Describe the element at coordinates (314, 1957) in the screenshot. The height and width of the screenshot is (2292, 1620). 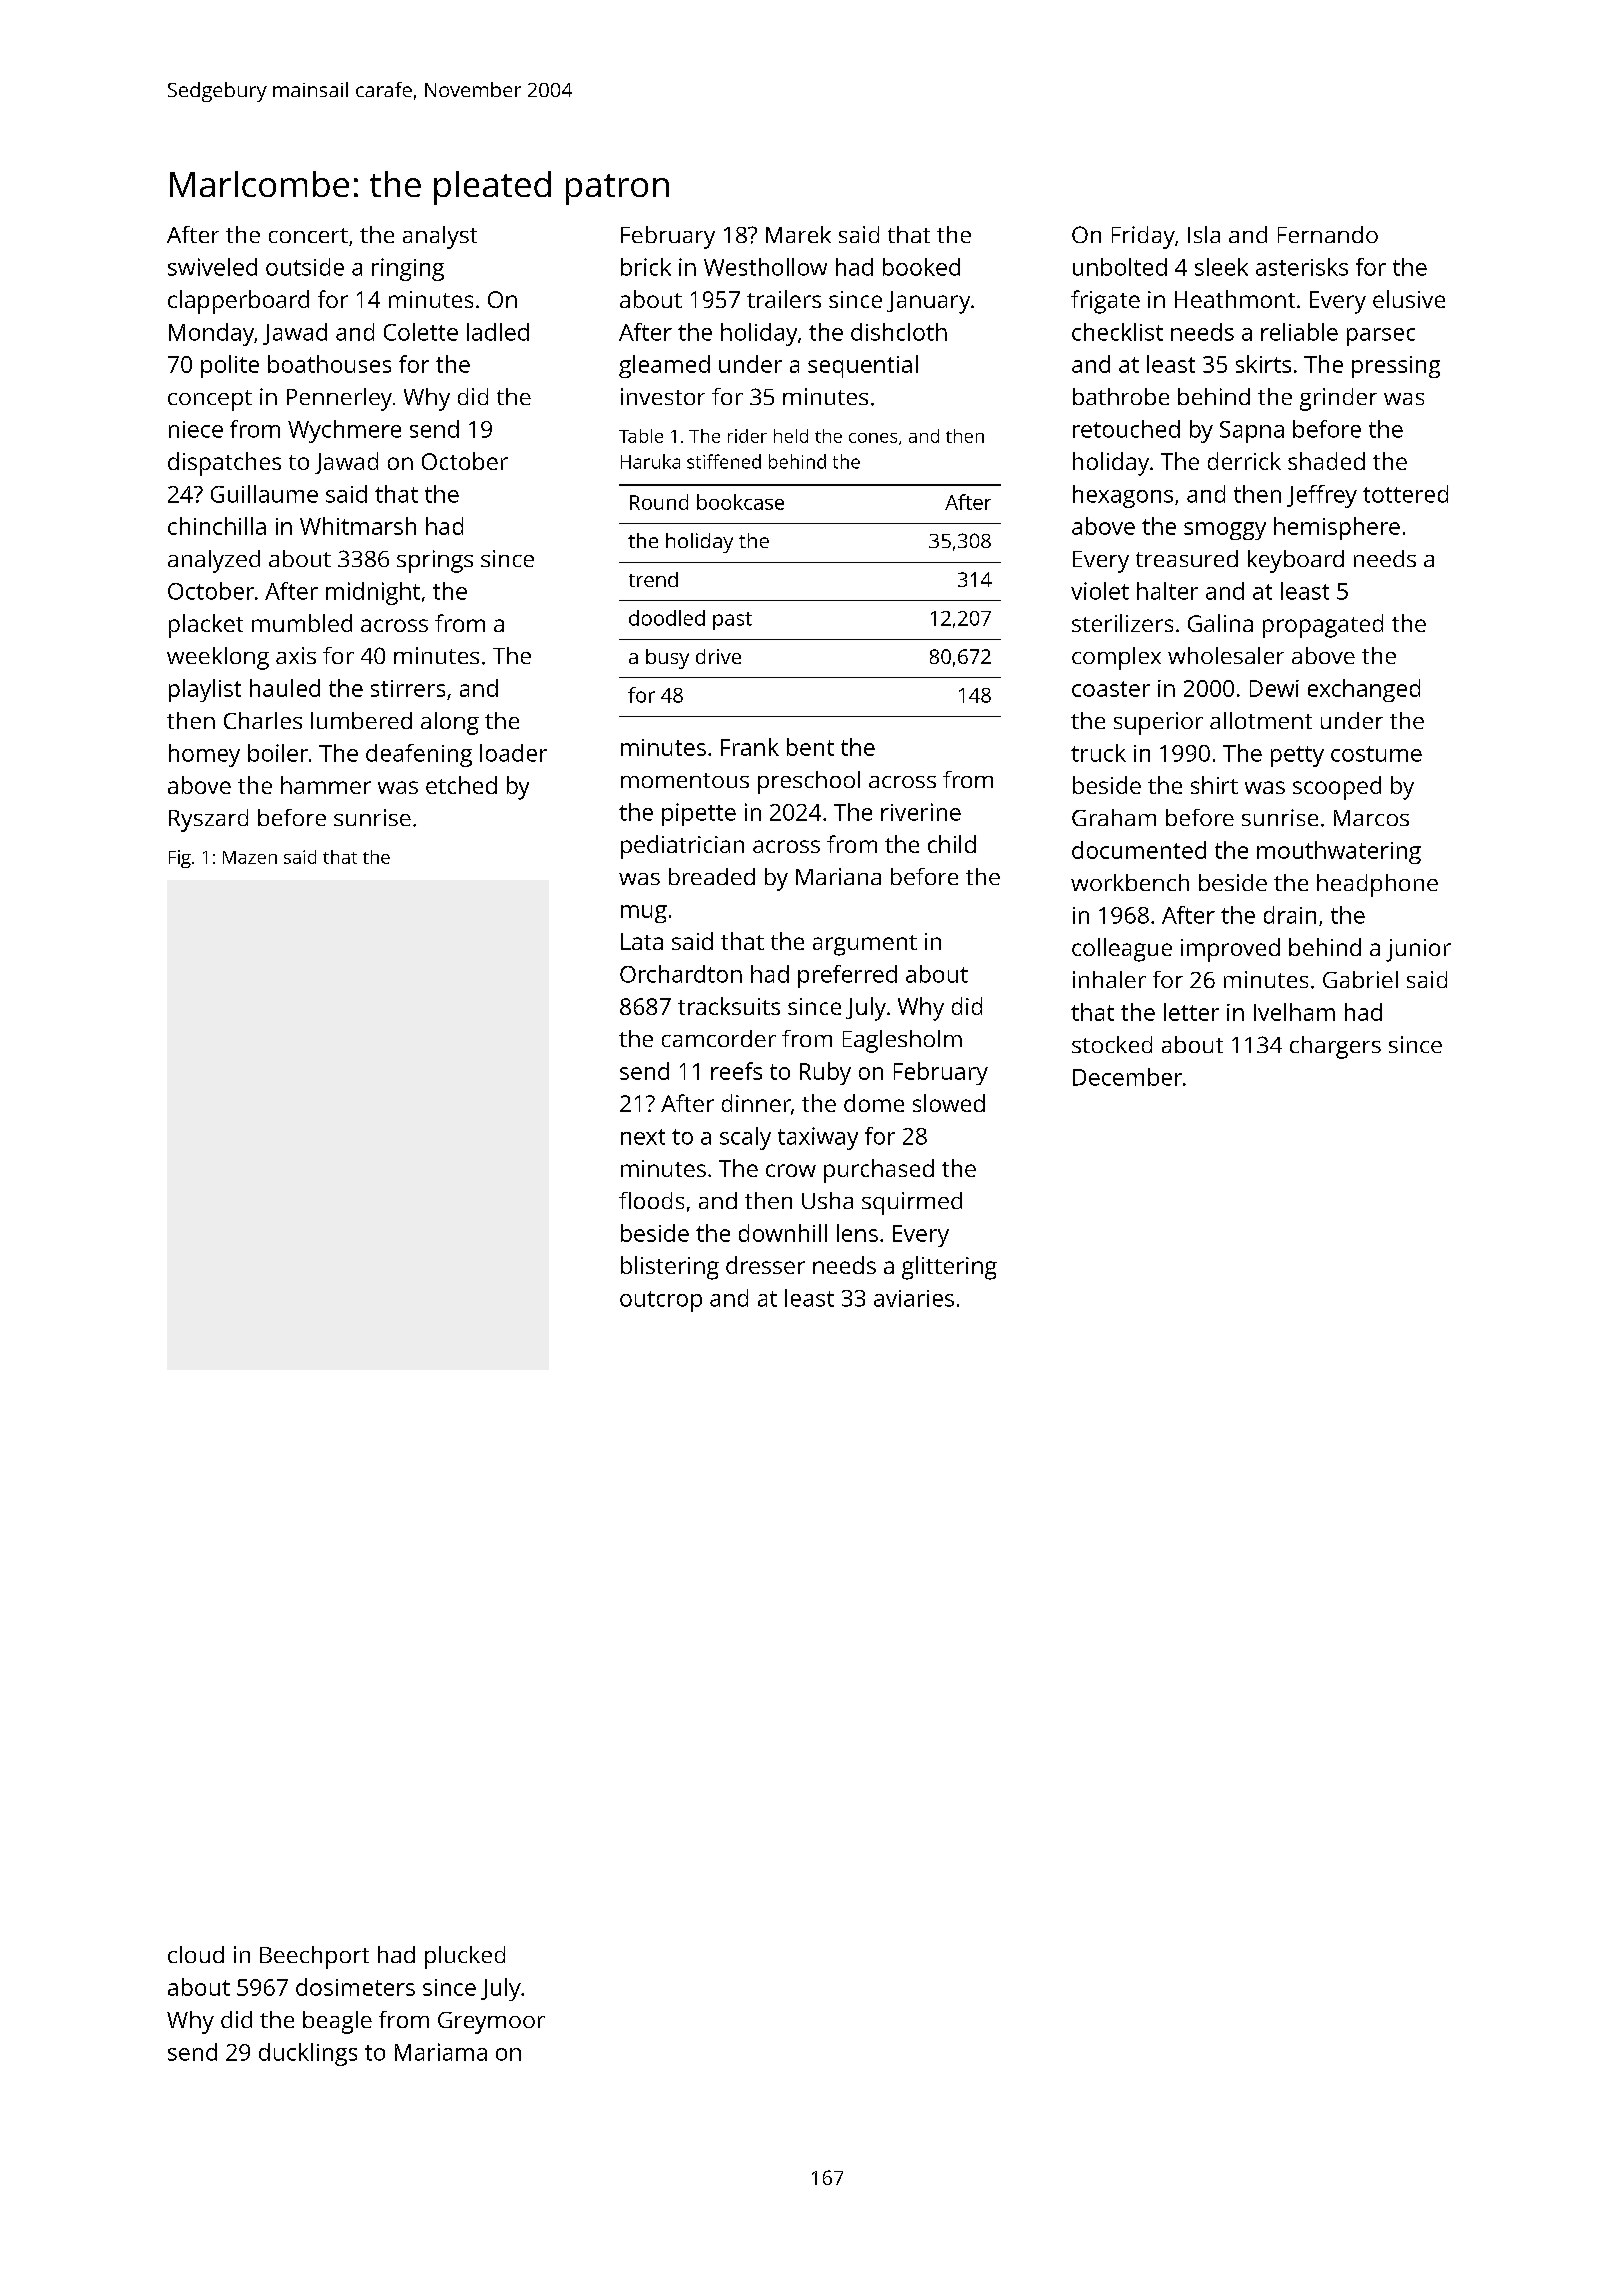
I see `Beechport` at that location.
